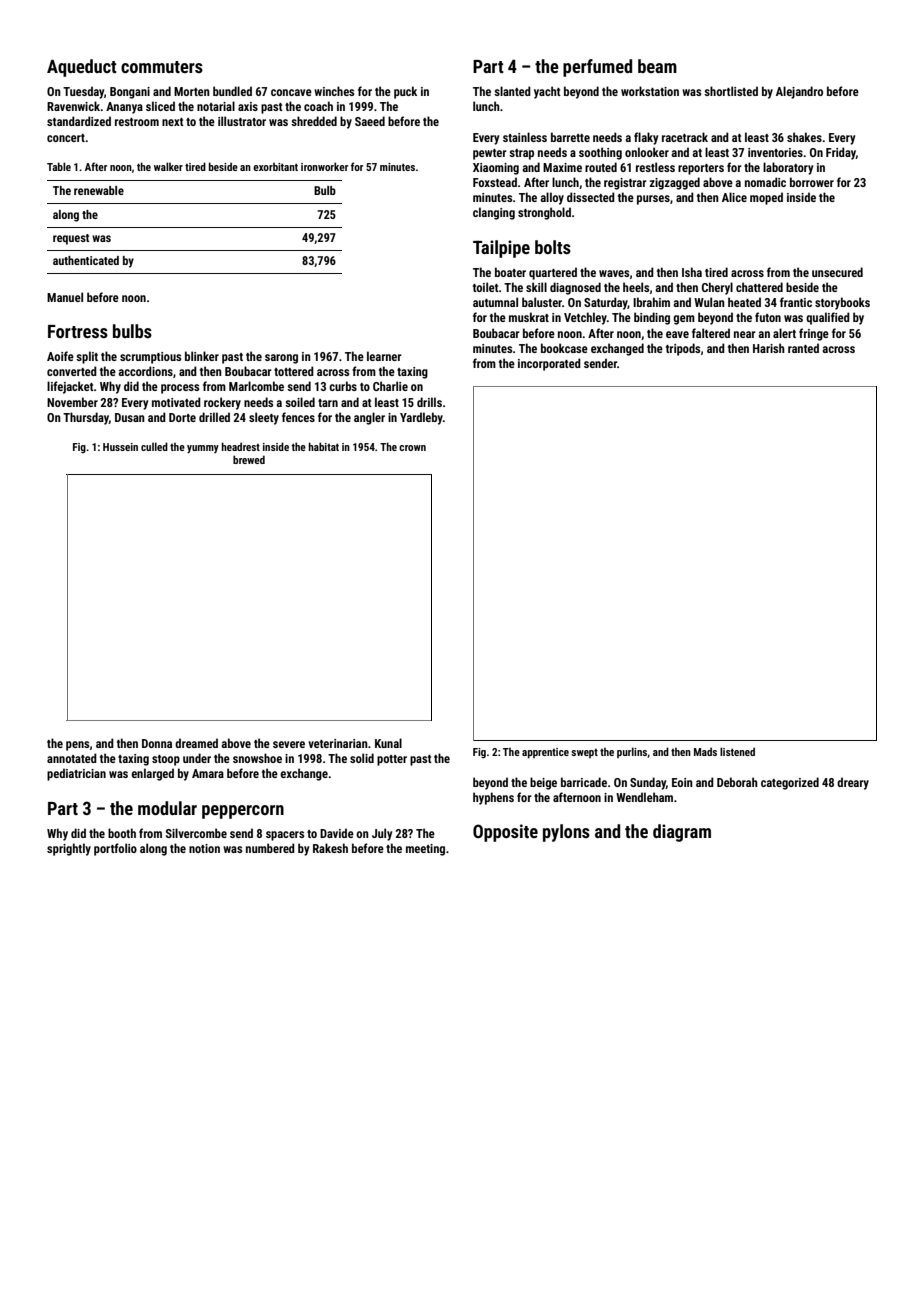 The height and width of the document is (1308, 924). Describe the element at coordinates (828, 318) in the document. I see `qualified` at that location.
